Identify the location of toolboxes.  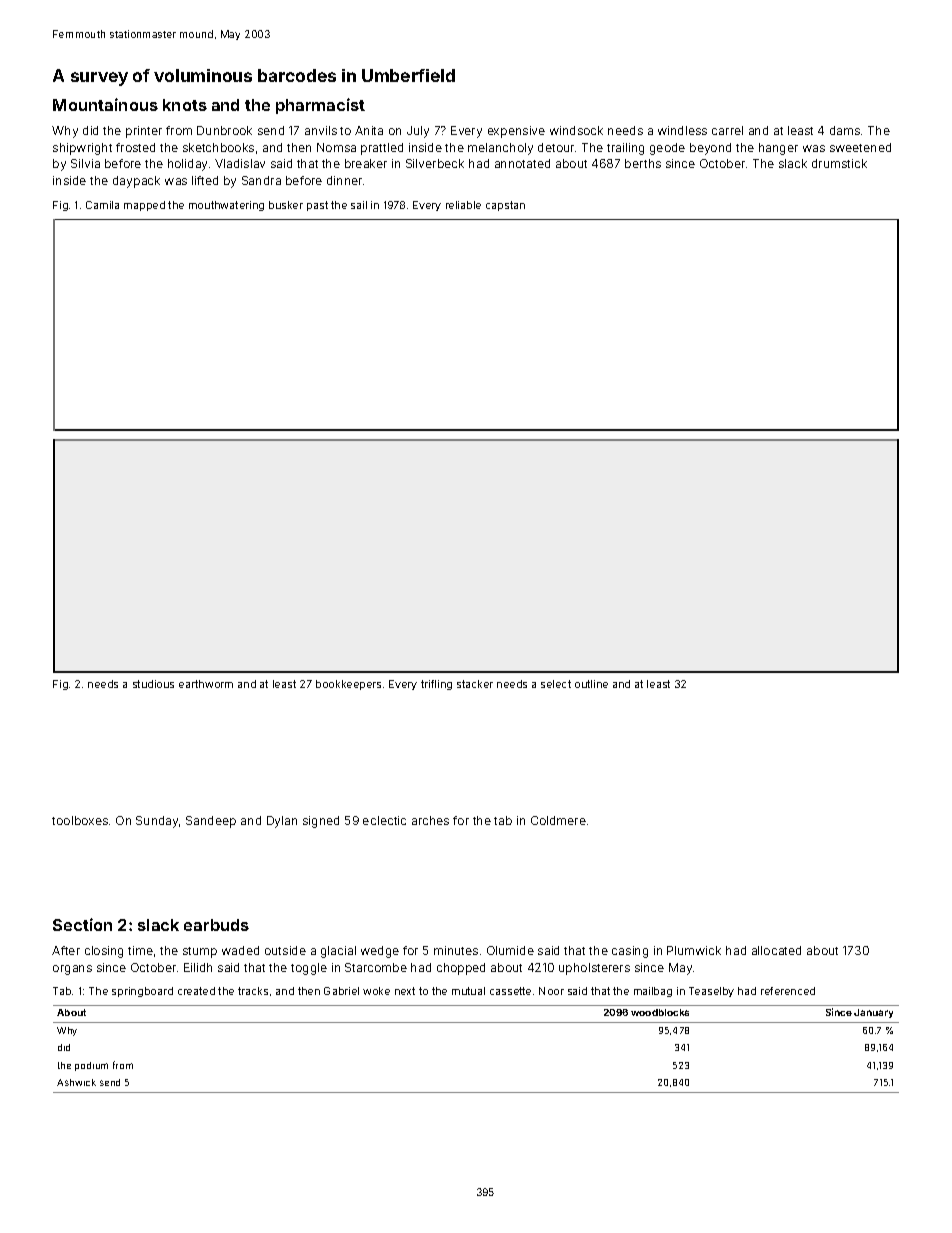
(80, 820).
